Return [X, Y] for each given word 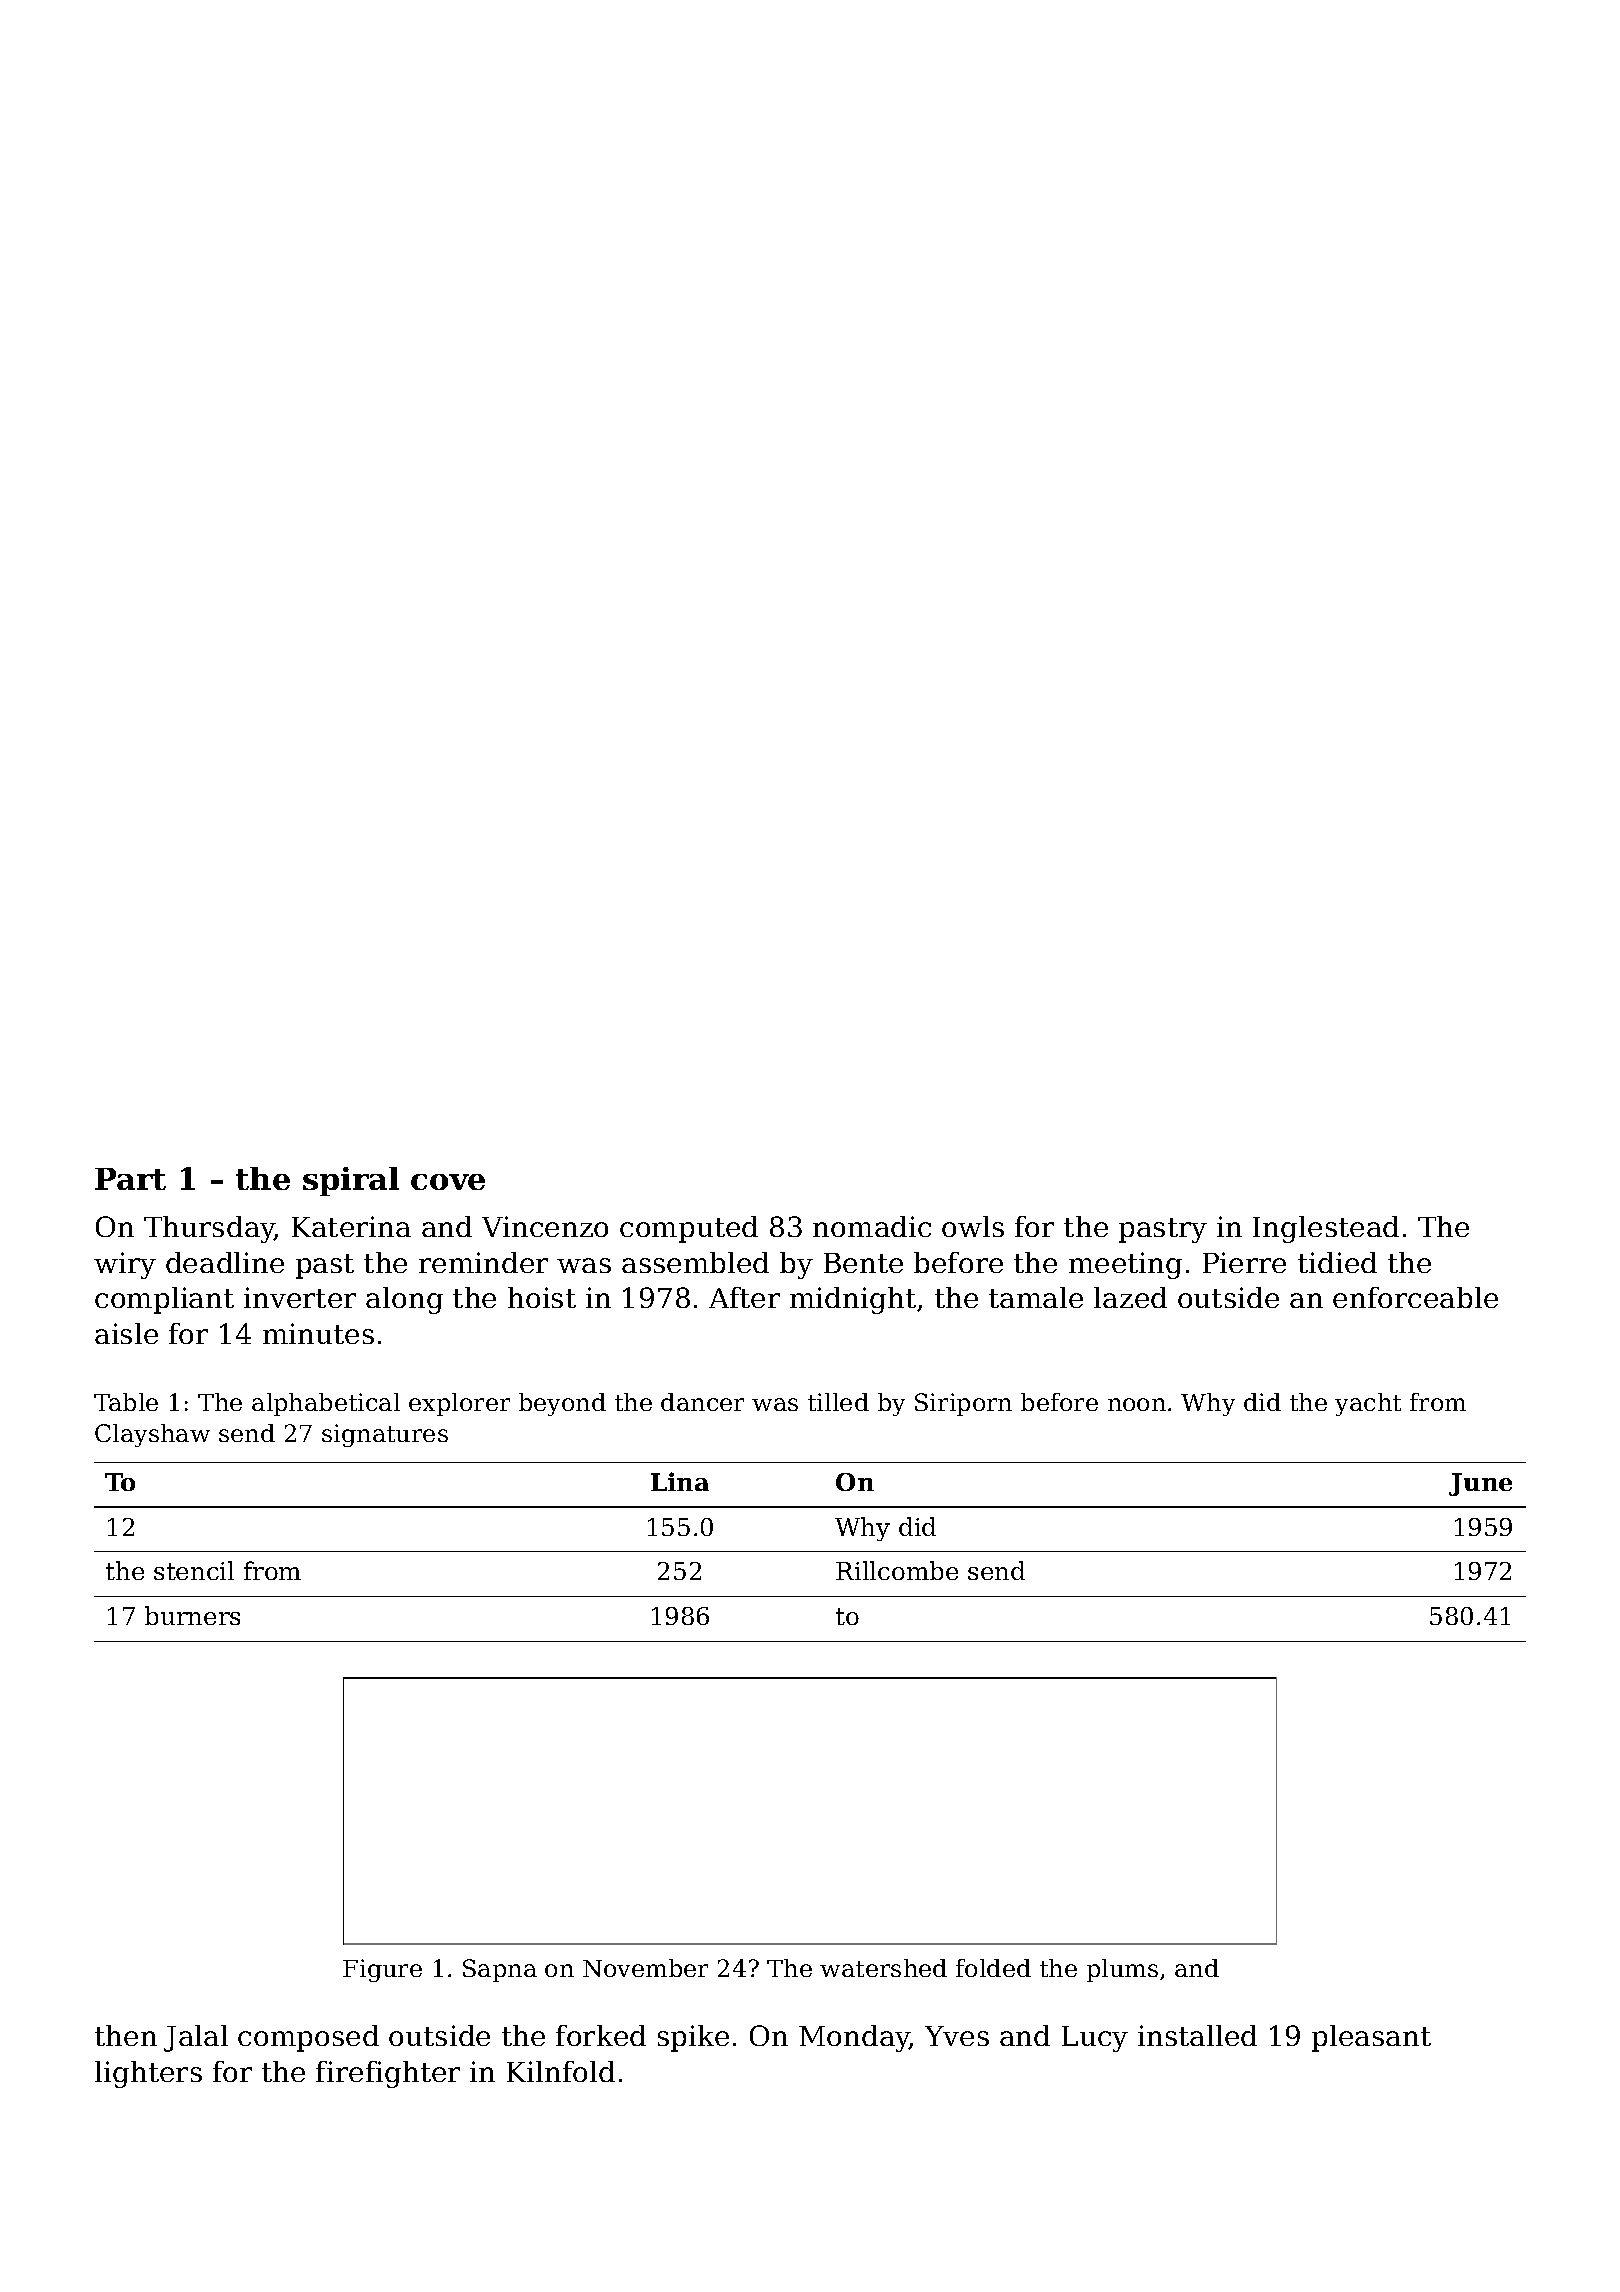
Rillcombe [897, 1570]
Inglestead [1326, 1229]
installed [1197, 2035]
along [404, 1300]
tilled [838, 1402]
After [744, 1297]
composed [308, 2038]
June [1480, 1484]
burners [192, 1615]
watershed [883, 1968]
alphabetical [326, 1404]
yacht [1368, 1404]
